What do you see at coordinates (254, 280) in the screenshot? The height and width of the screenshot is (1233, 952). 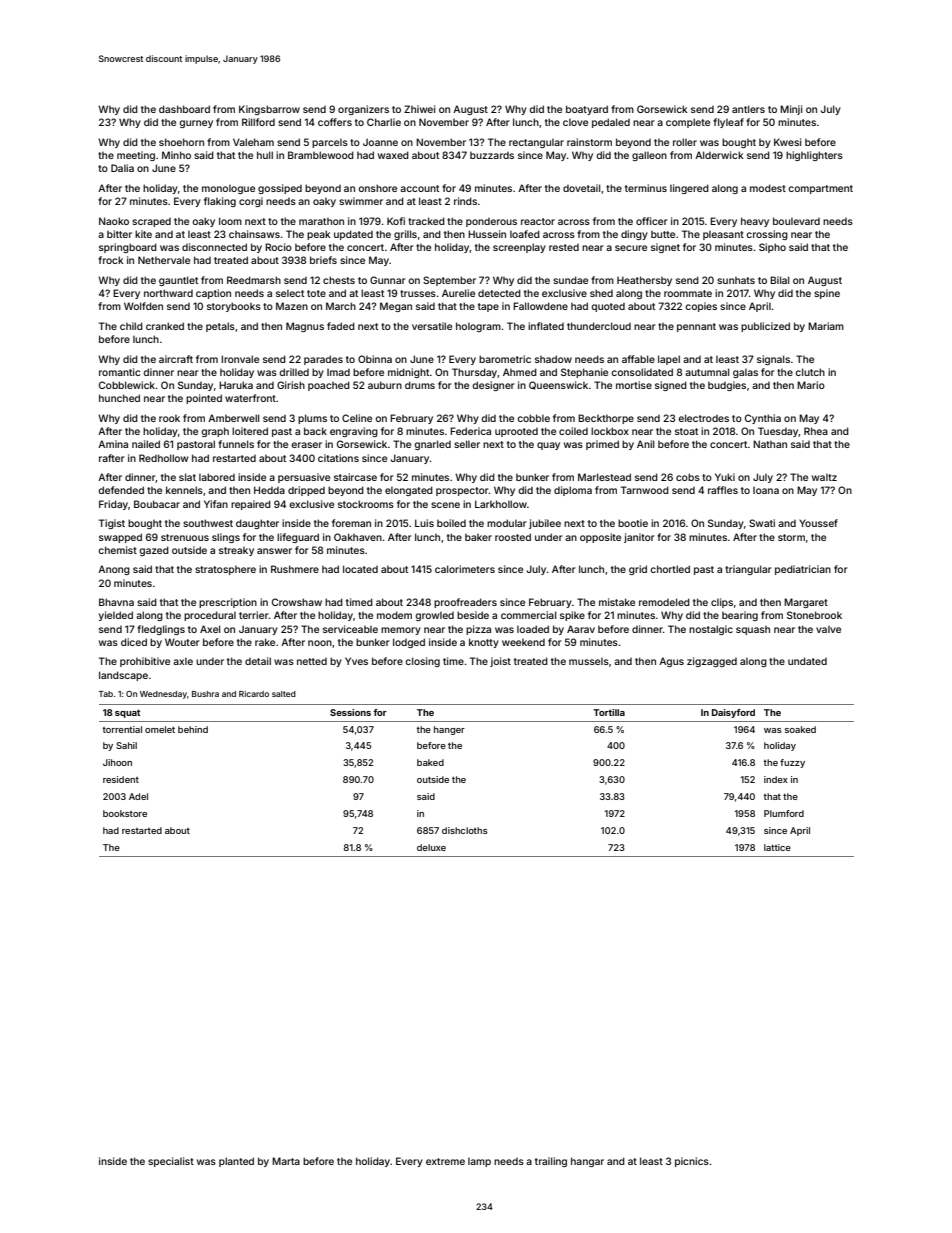 I see `Reedmarsh` at bounding box center [254, 280].
